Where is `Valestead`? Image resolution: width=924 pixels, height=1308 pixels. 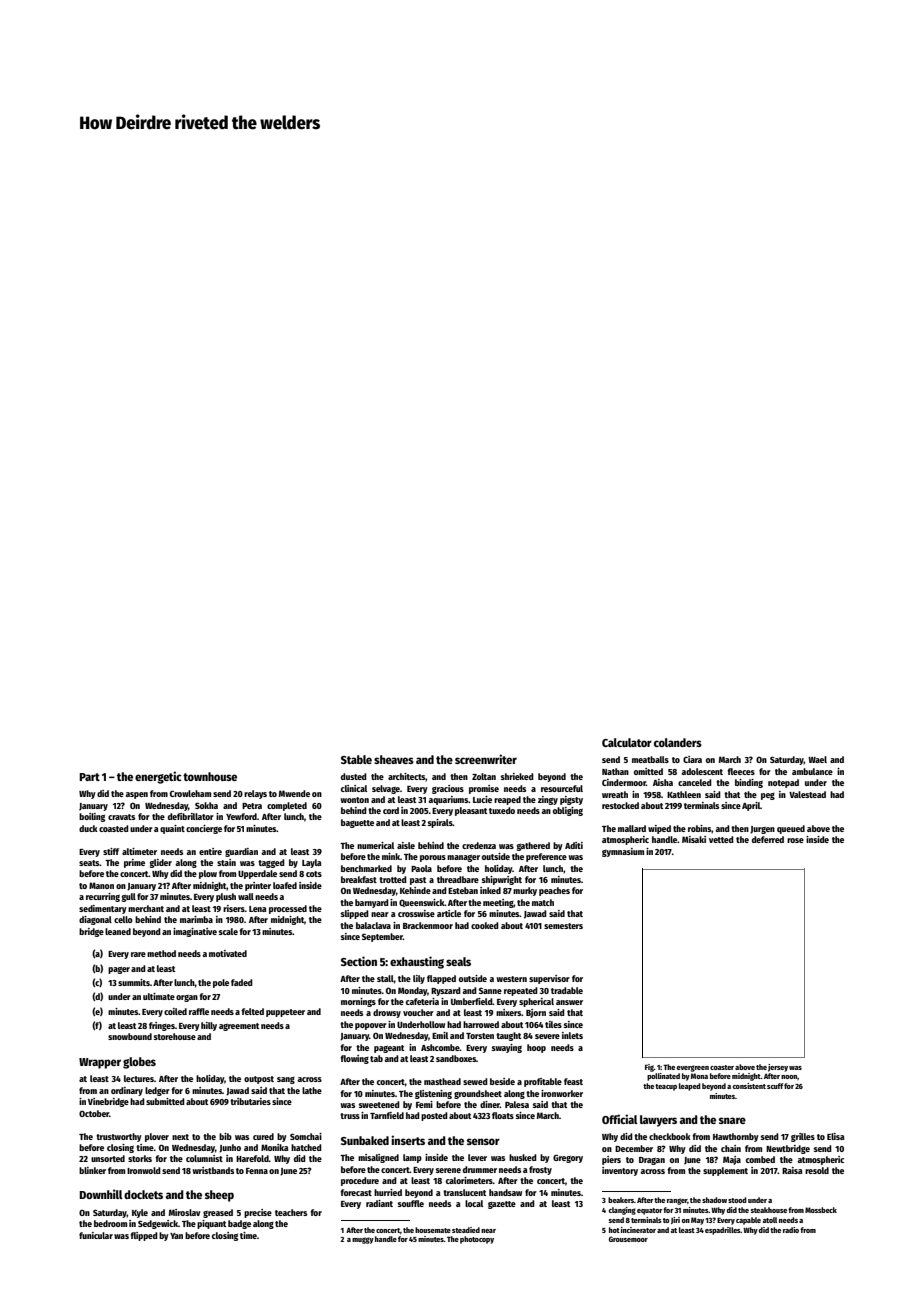 Valestead is located at coordinates (807, 794).
